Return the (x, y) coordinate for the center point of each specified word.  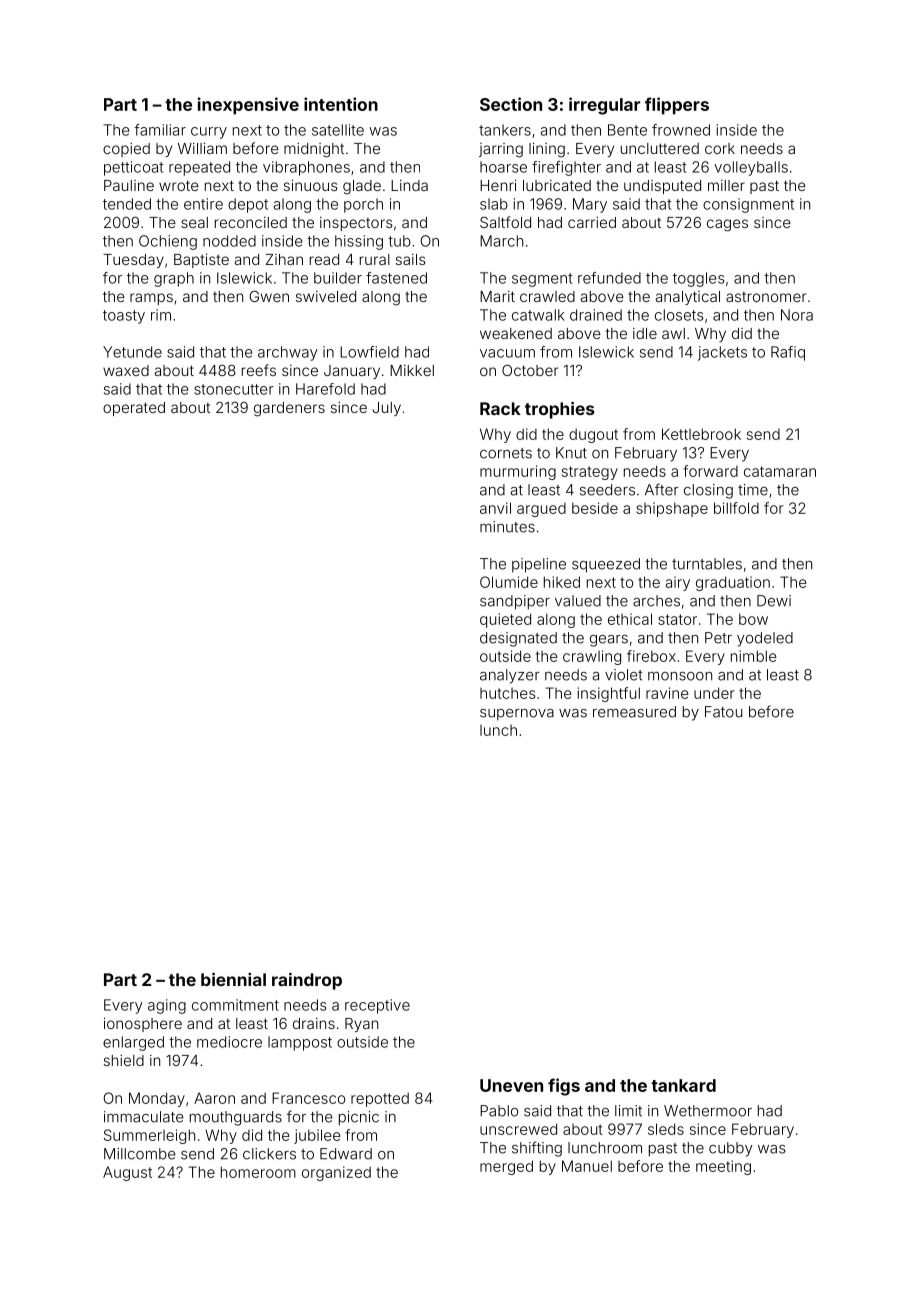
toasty (124, 317)
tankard (683, 1085)
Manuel (587, 1166)
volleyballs (751, 168)
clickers (269, 1154)
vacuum (507, 353)
